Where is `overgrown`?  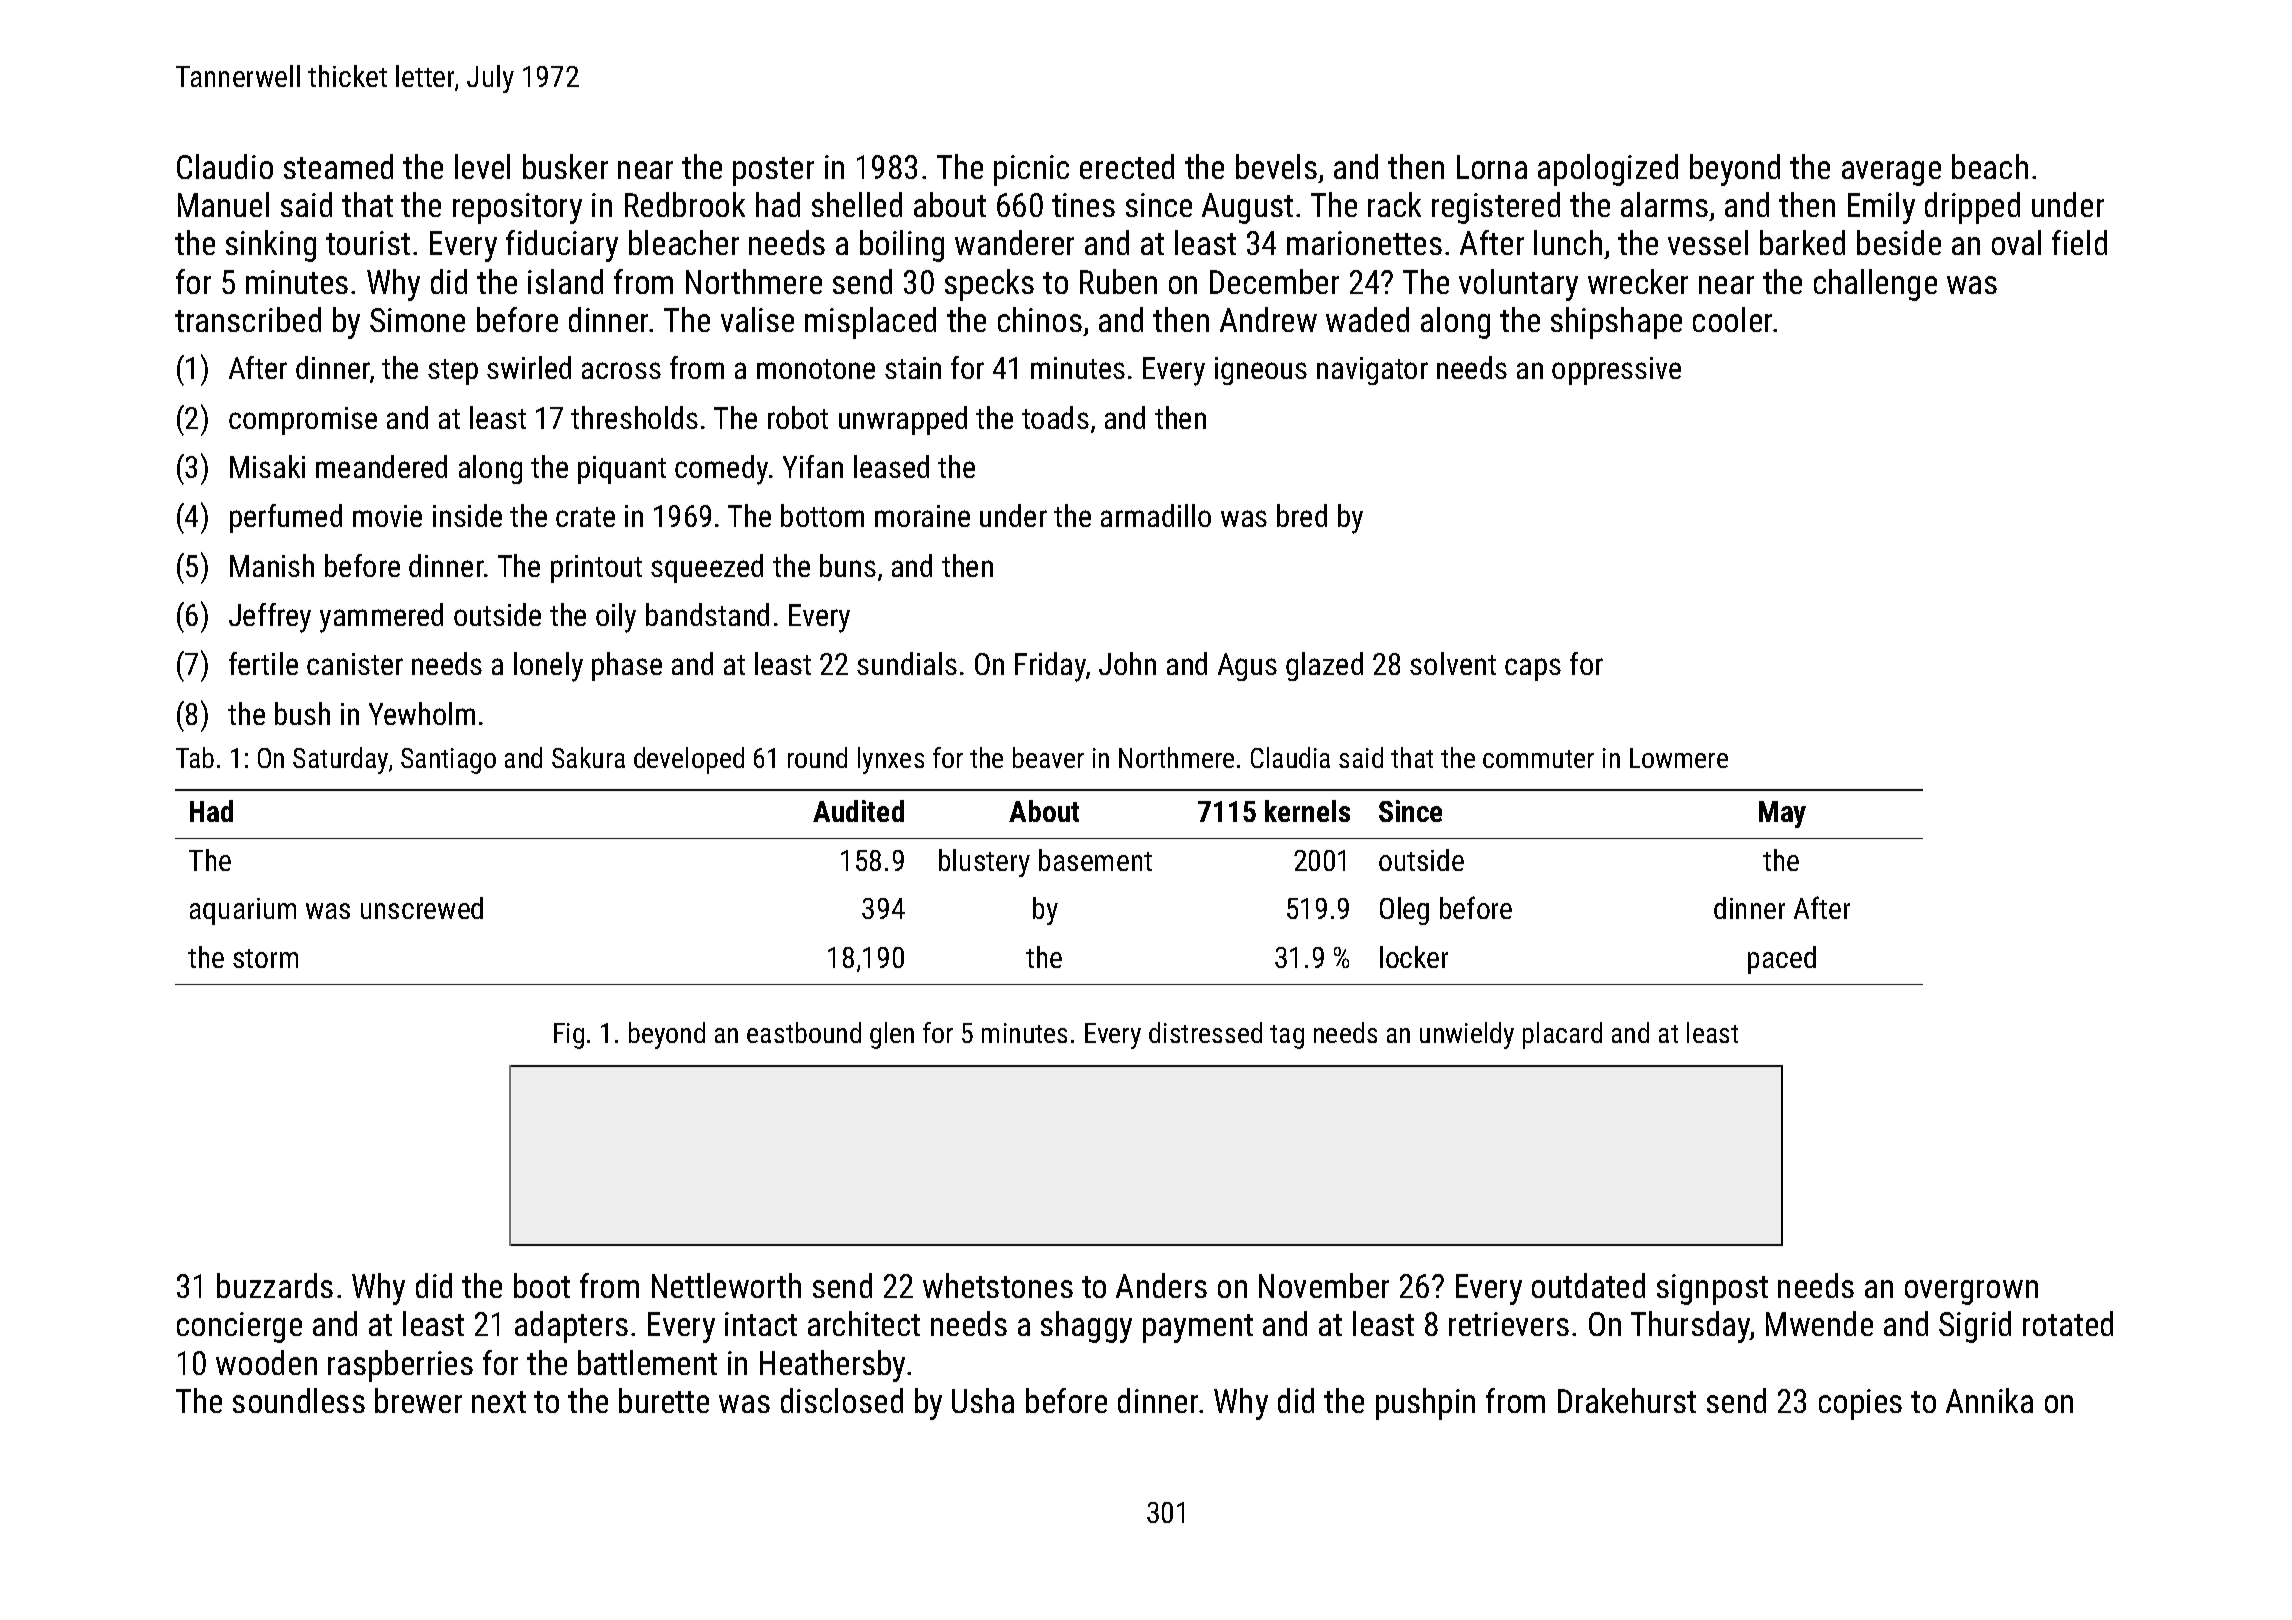
overgrown is located at coordinates (1971, 1292).
